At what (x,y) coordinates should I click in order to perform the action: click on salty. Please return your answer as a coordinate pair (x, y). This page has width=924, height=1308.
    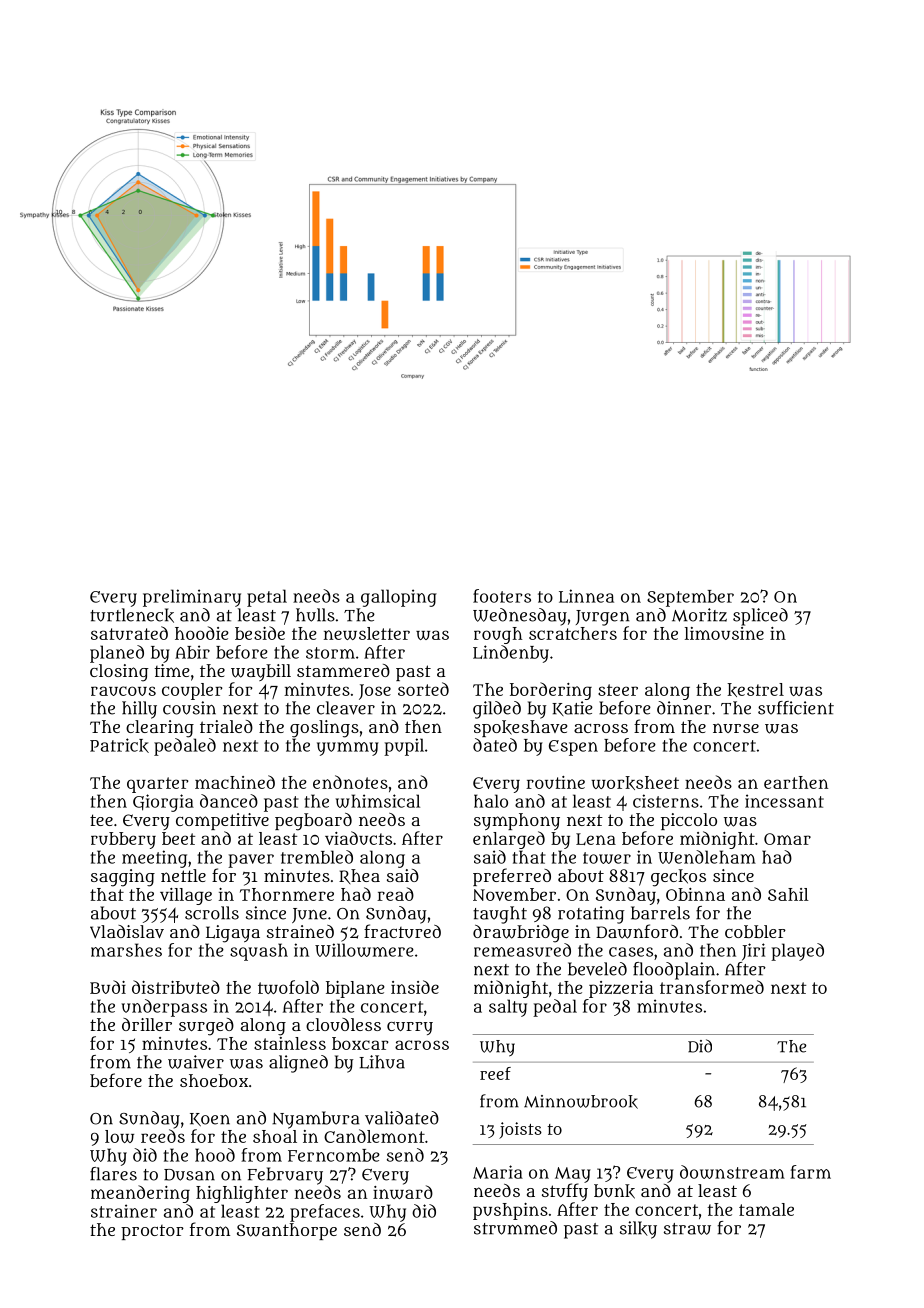
    Looking at the image, I should click on (508, 1008).
